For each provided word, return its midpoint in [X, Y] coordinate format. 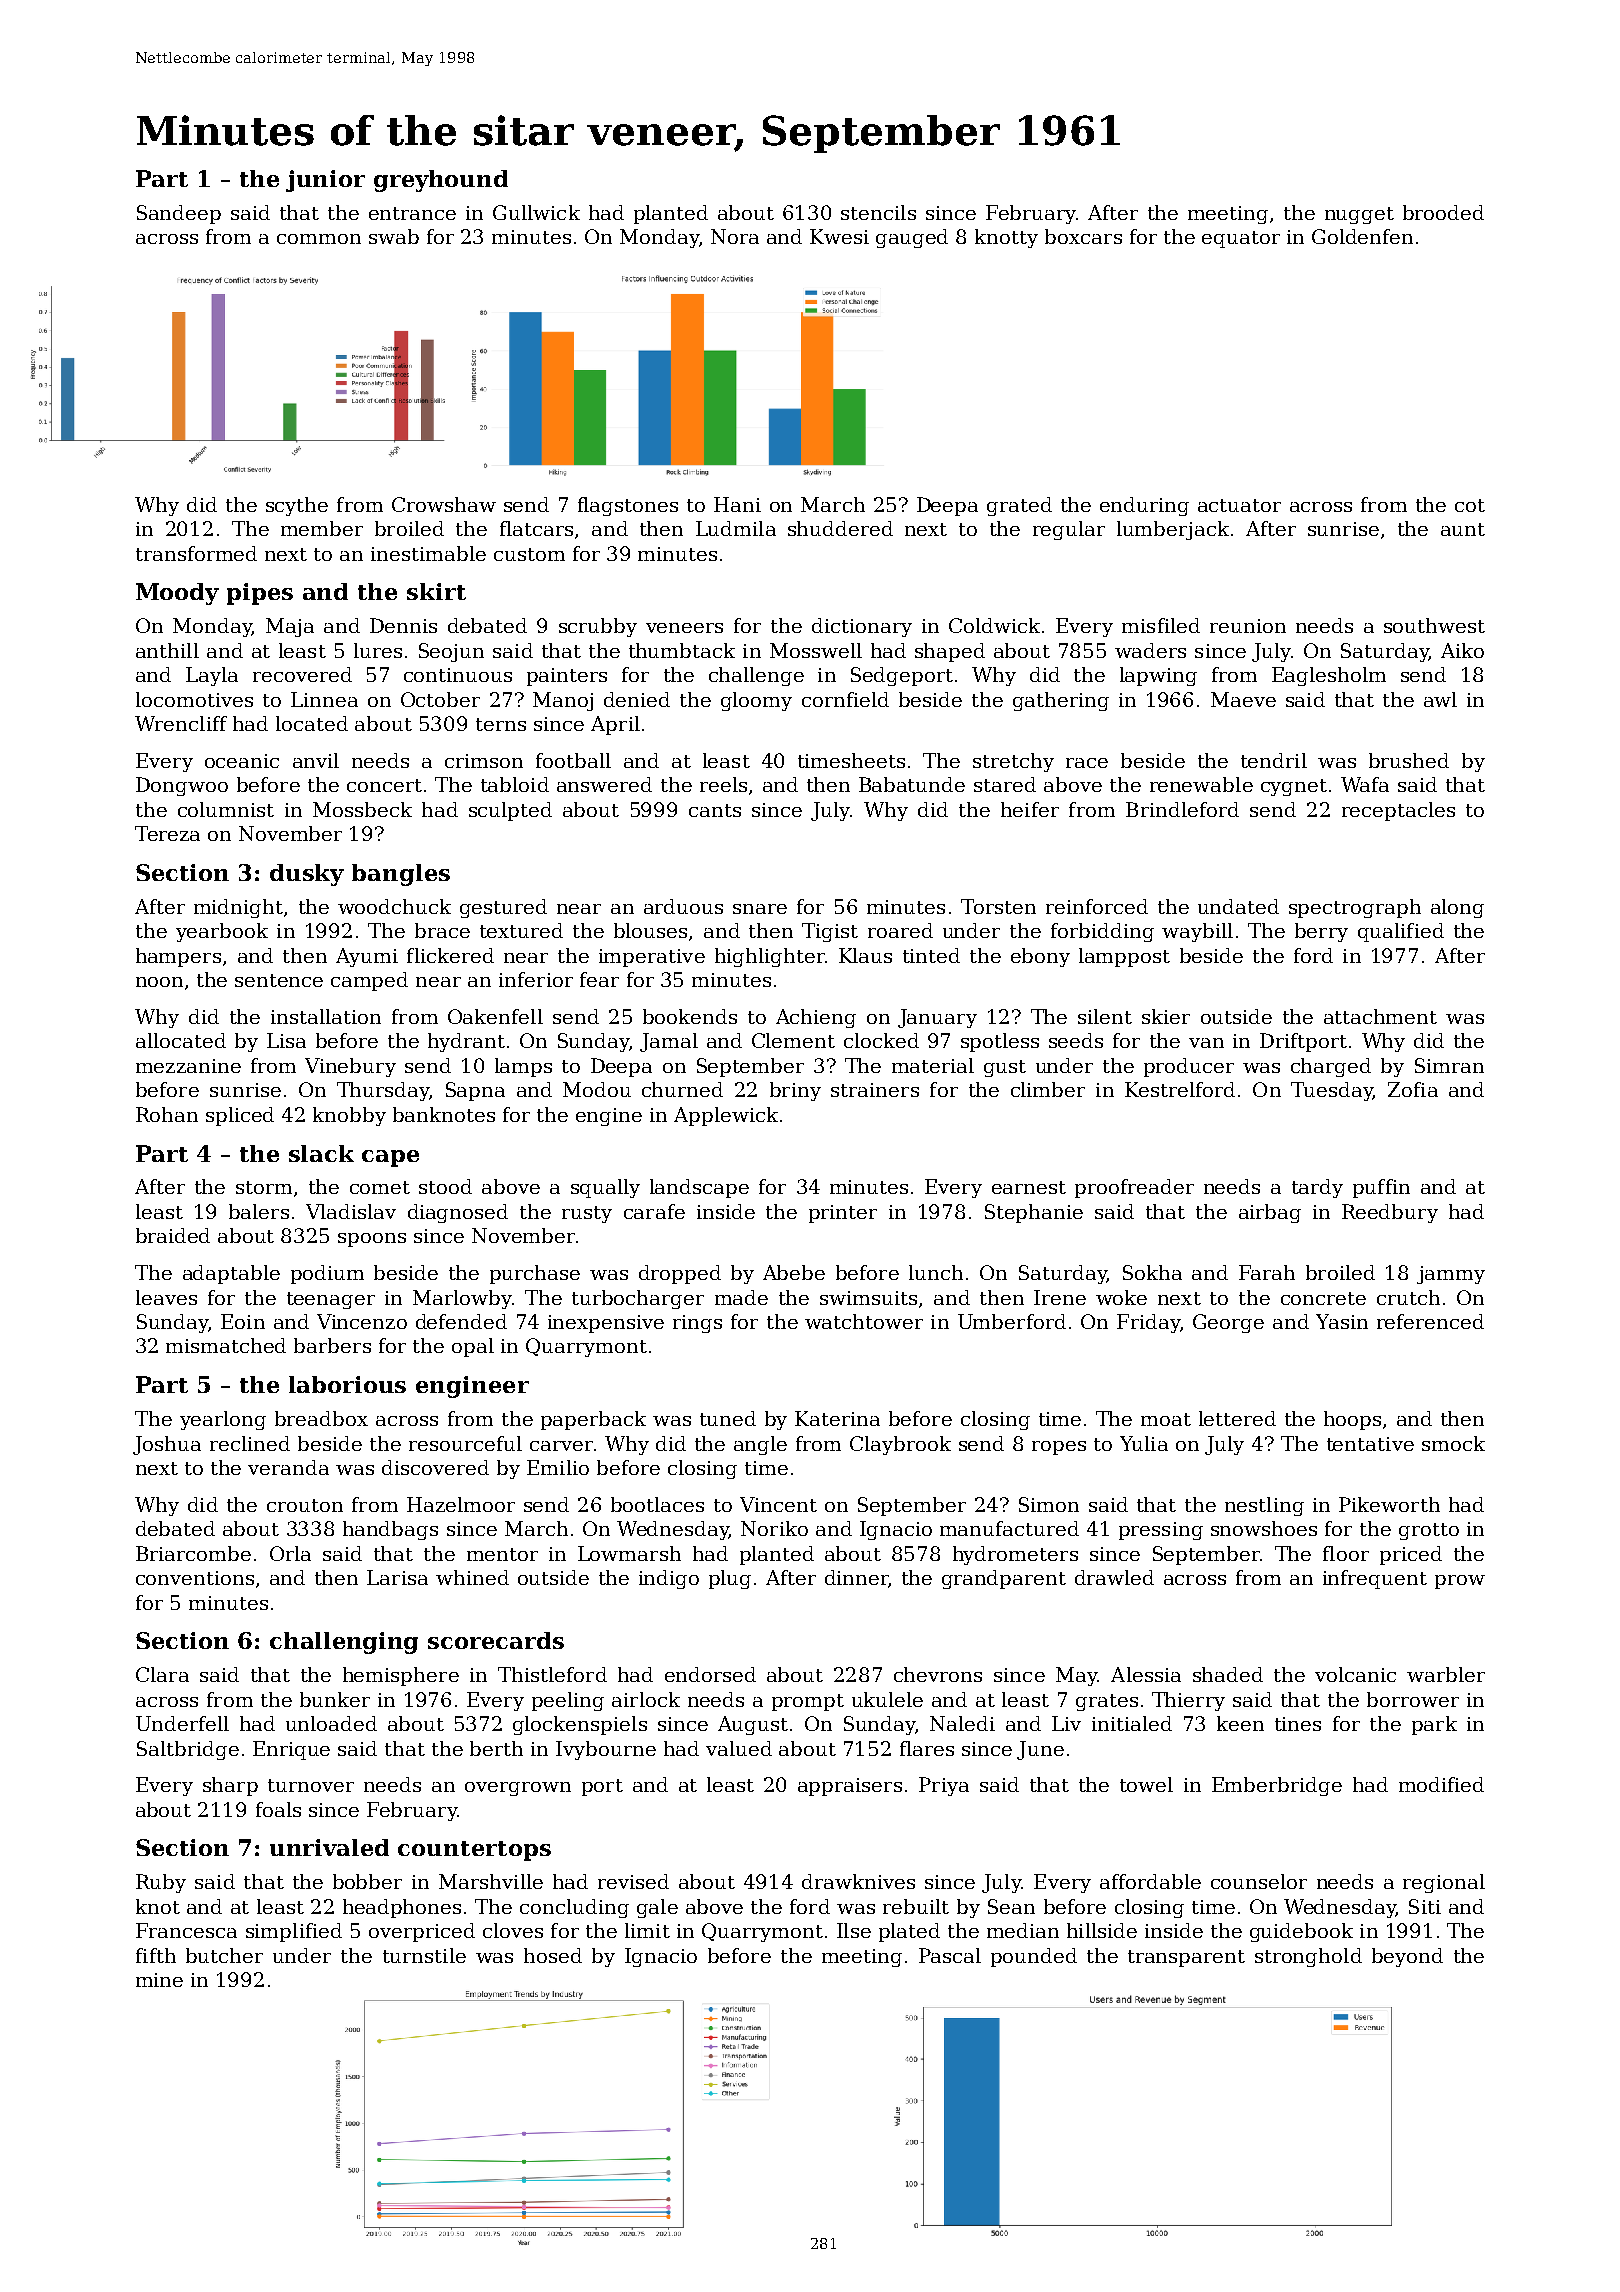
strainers [875, 1090]
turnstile [424, 1955]
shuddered [840, 528]
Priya [944, 1786]
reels [723, 784]
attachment [1380, 1016]
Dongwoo [182, 786]
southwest [1434, 625]
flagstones [628, 506]
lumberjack [1173, 530]
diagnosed [458, 1213]
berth [496, 1748]
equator [1241, 239]
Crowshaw [444, 504]
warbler [1446, 1674]
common [319, 239]
